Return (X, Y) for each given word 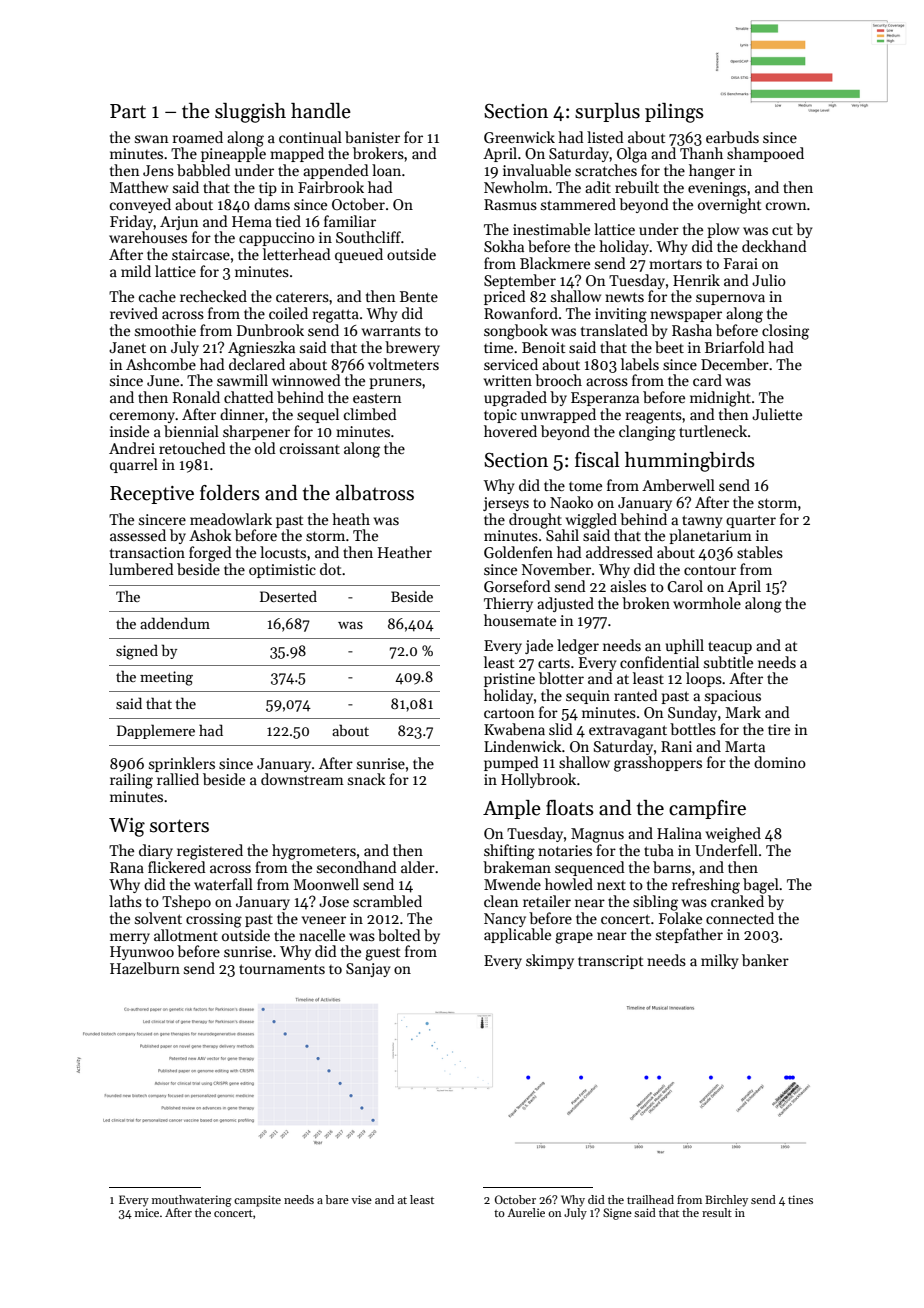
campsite (257, 1201)
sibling (655, 903)
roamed (198, 137)
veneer (324, 920)
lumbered (141, 569)
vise (361, 1199)
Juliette (777, 414)
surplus (607, 112)
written (508, 380)
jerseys (506, 504)
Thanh (701, 153)
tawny (702, 521)
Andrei (132, 448)
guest (383, 954)
